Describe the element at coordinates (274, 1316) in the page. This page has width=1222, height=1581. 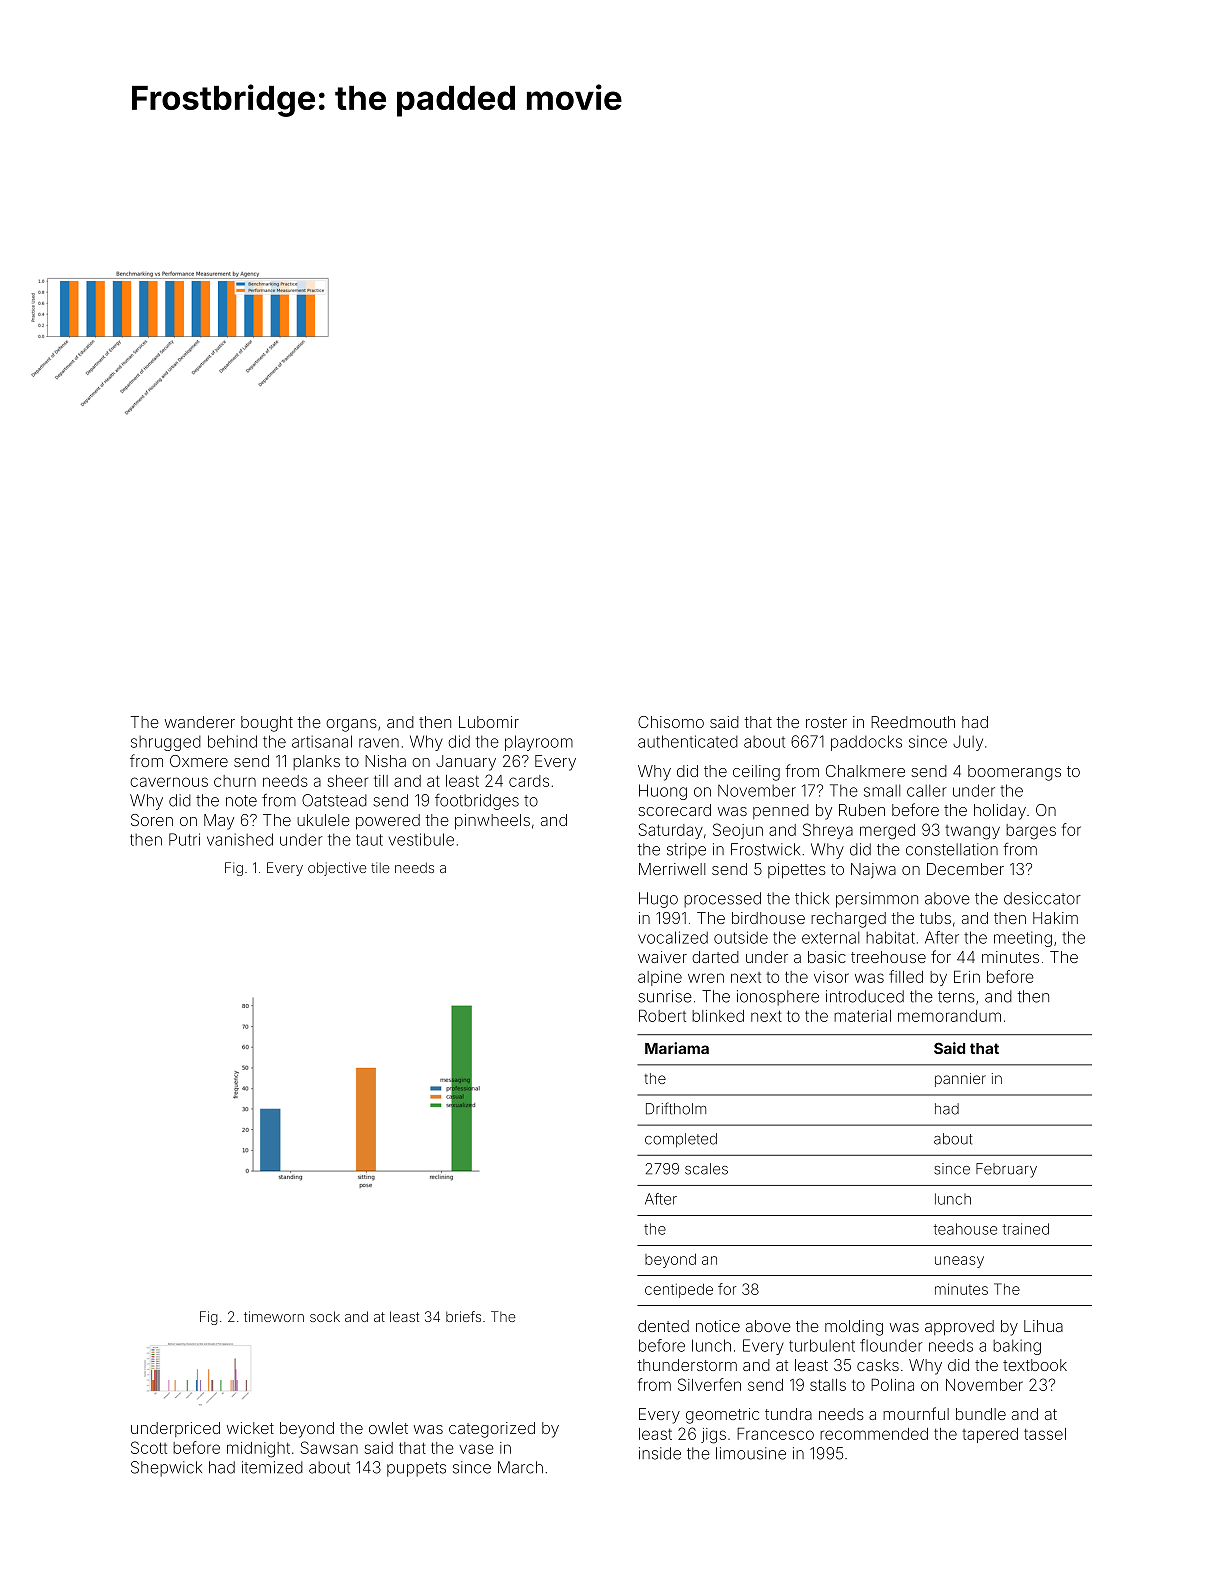
I see `timeworn` at that location.
